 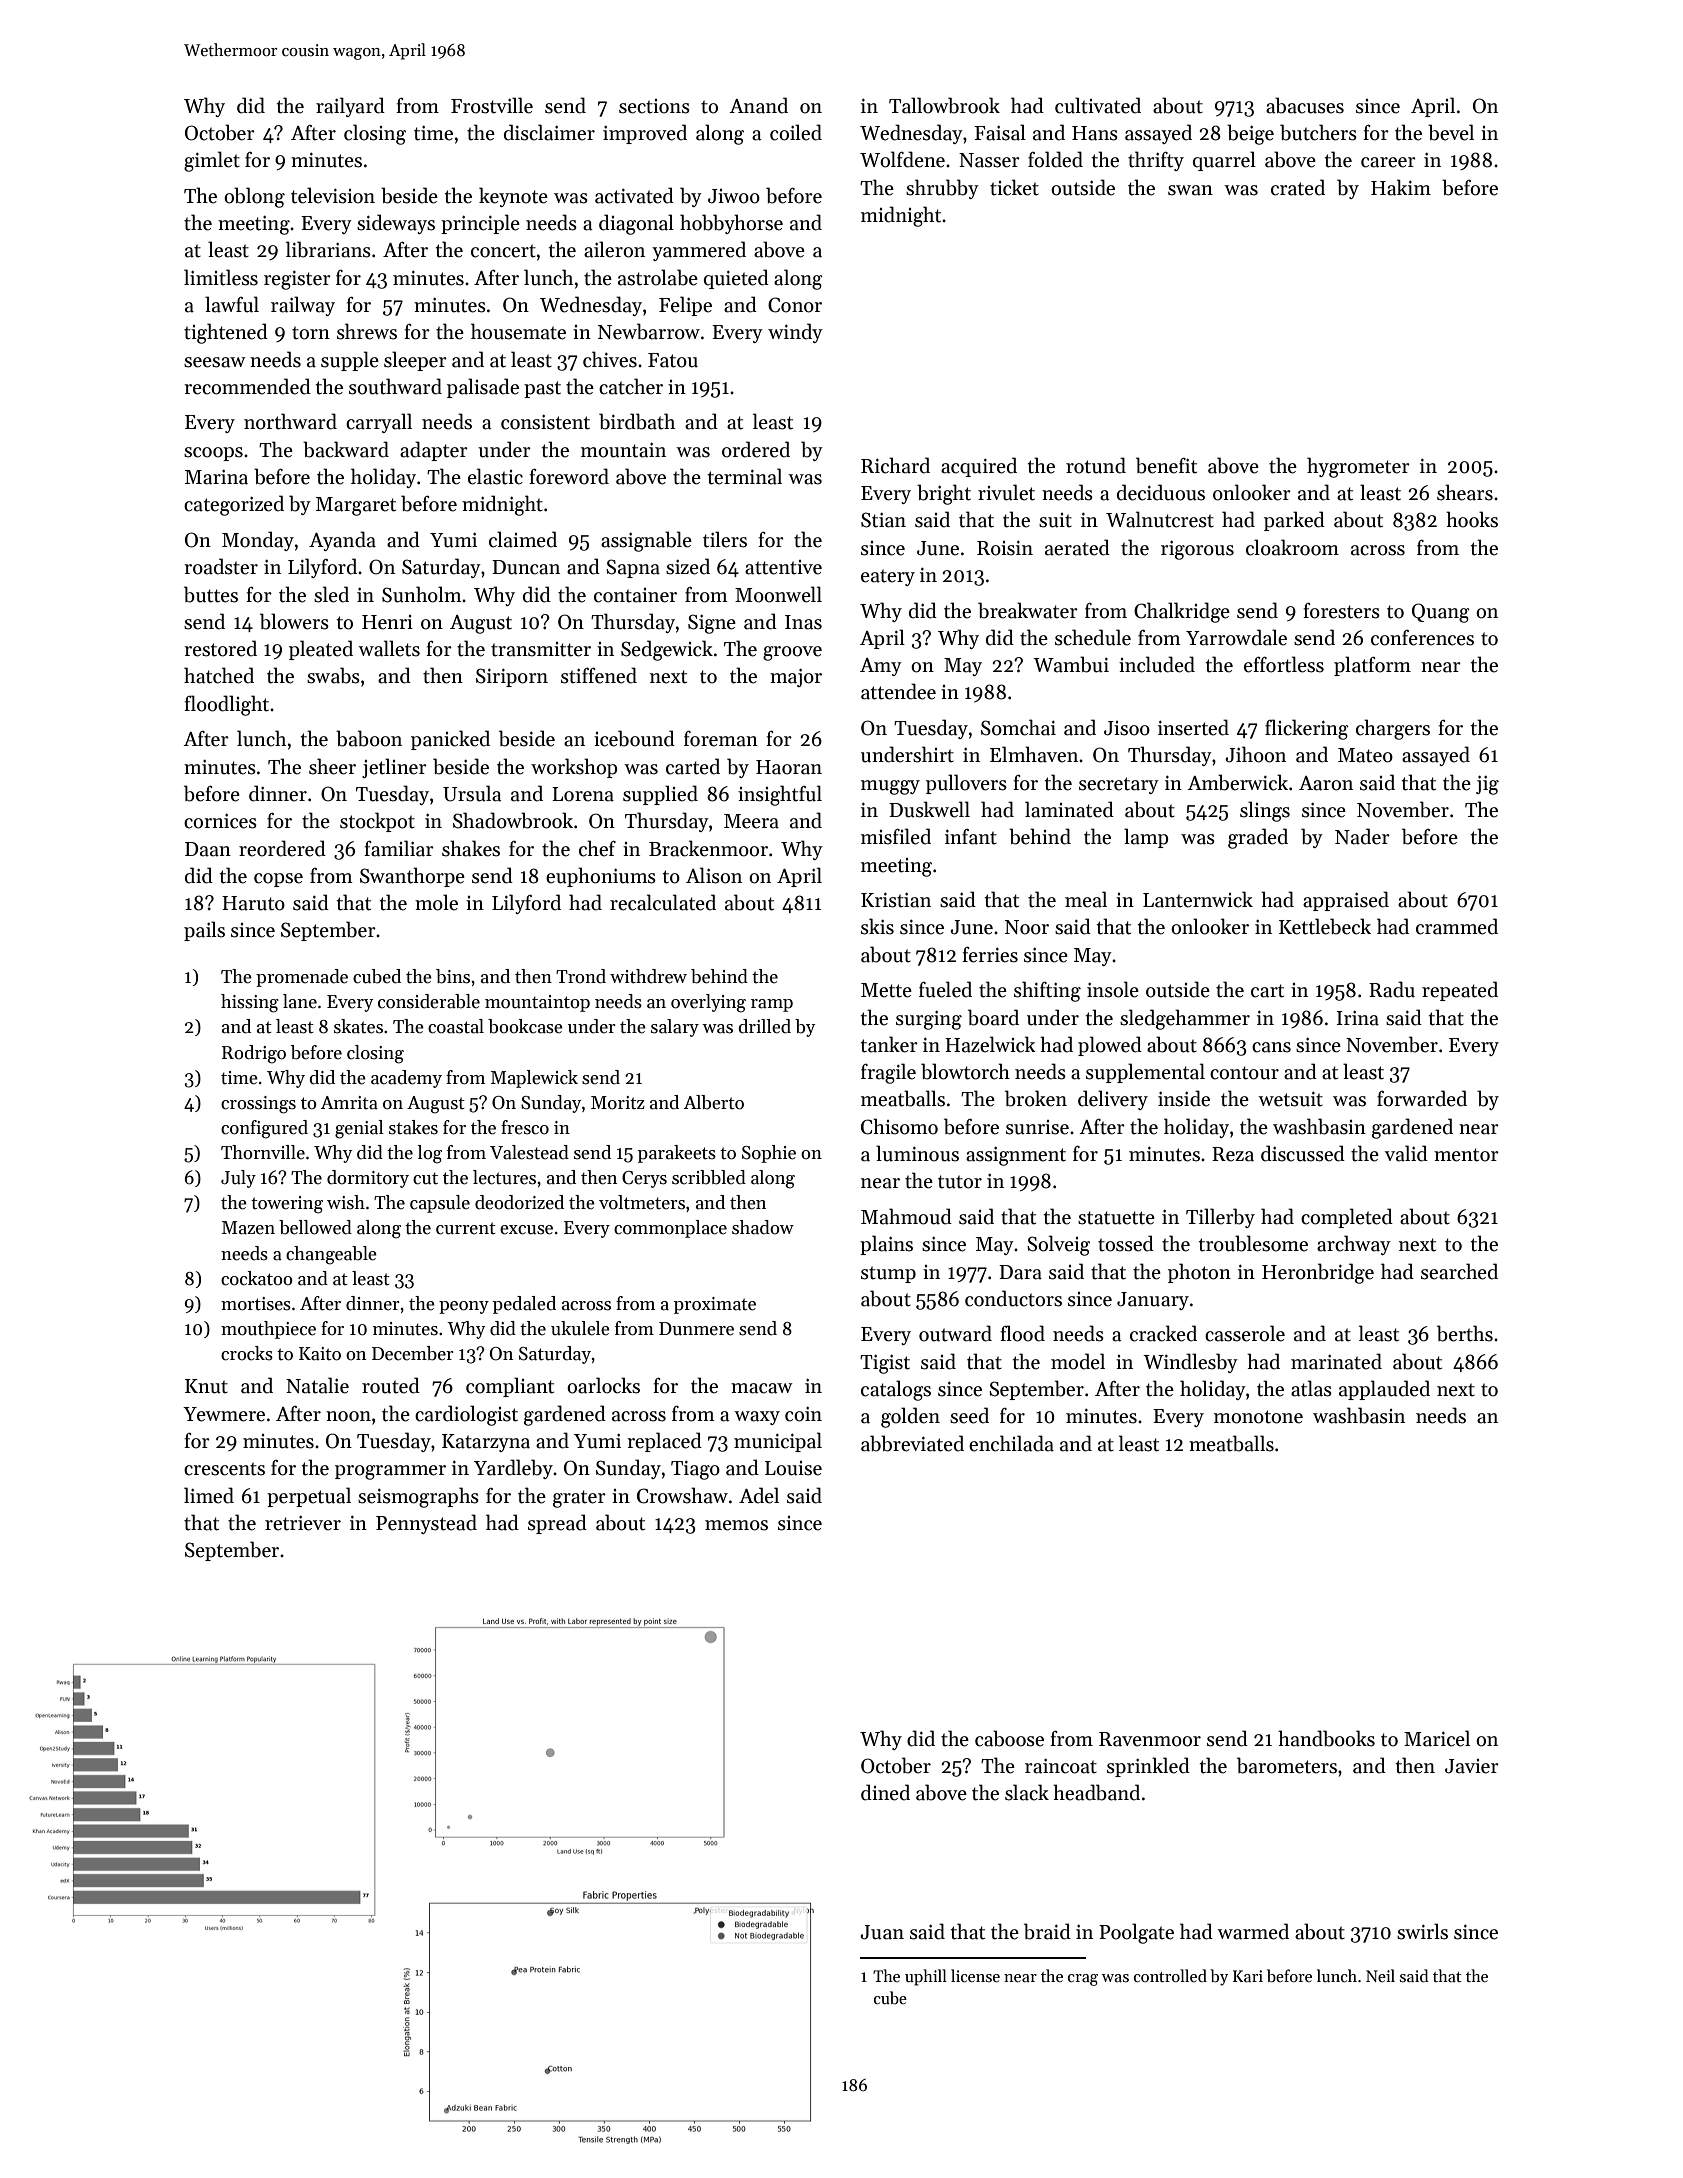 I want to click on sections, so click(x=654, y=106).
